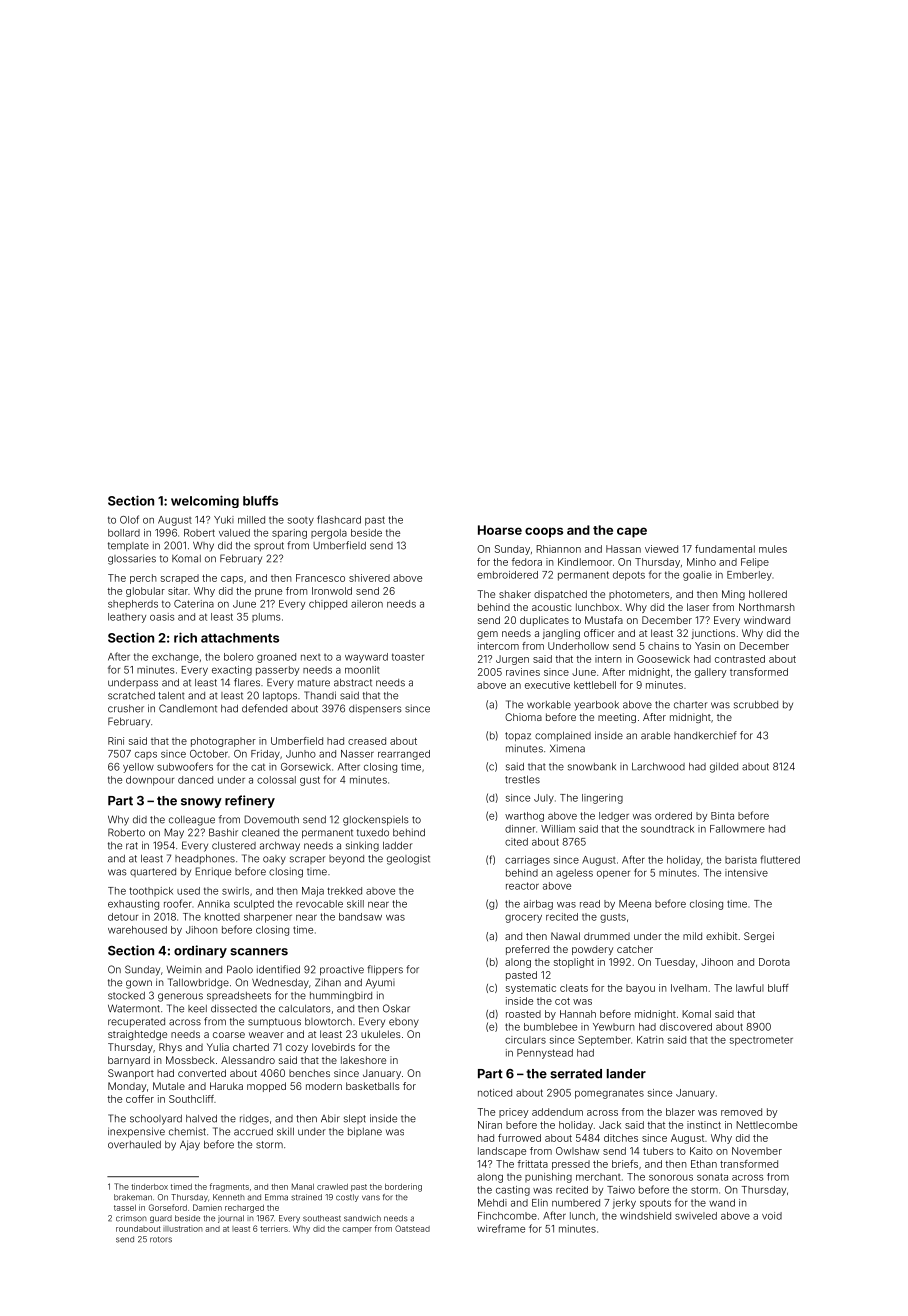  I want to click on swiveled, so click(696, 1216).
